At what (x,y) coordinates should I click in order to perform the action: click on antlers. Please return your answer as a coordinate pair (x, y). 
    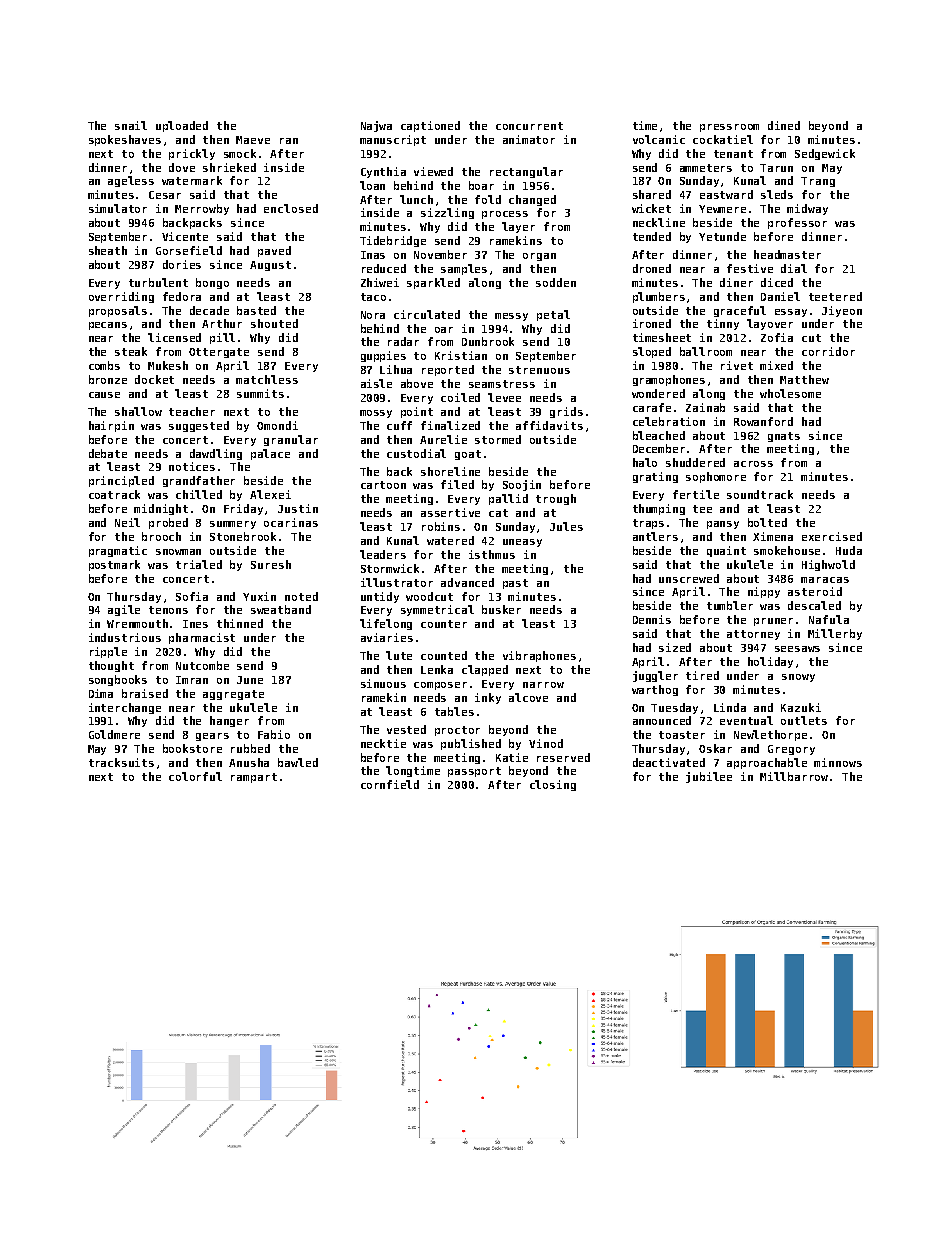
    Looking at the image, I should click on (655, 536).
